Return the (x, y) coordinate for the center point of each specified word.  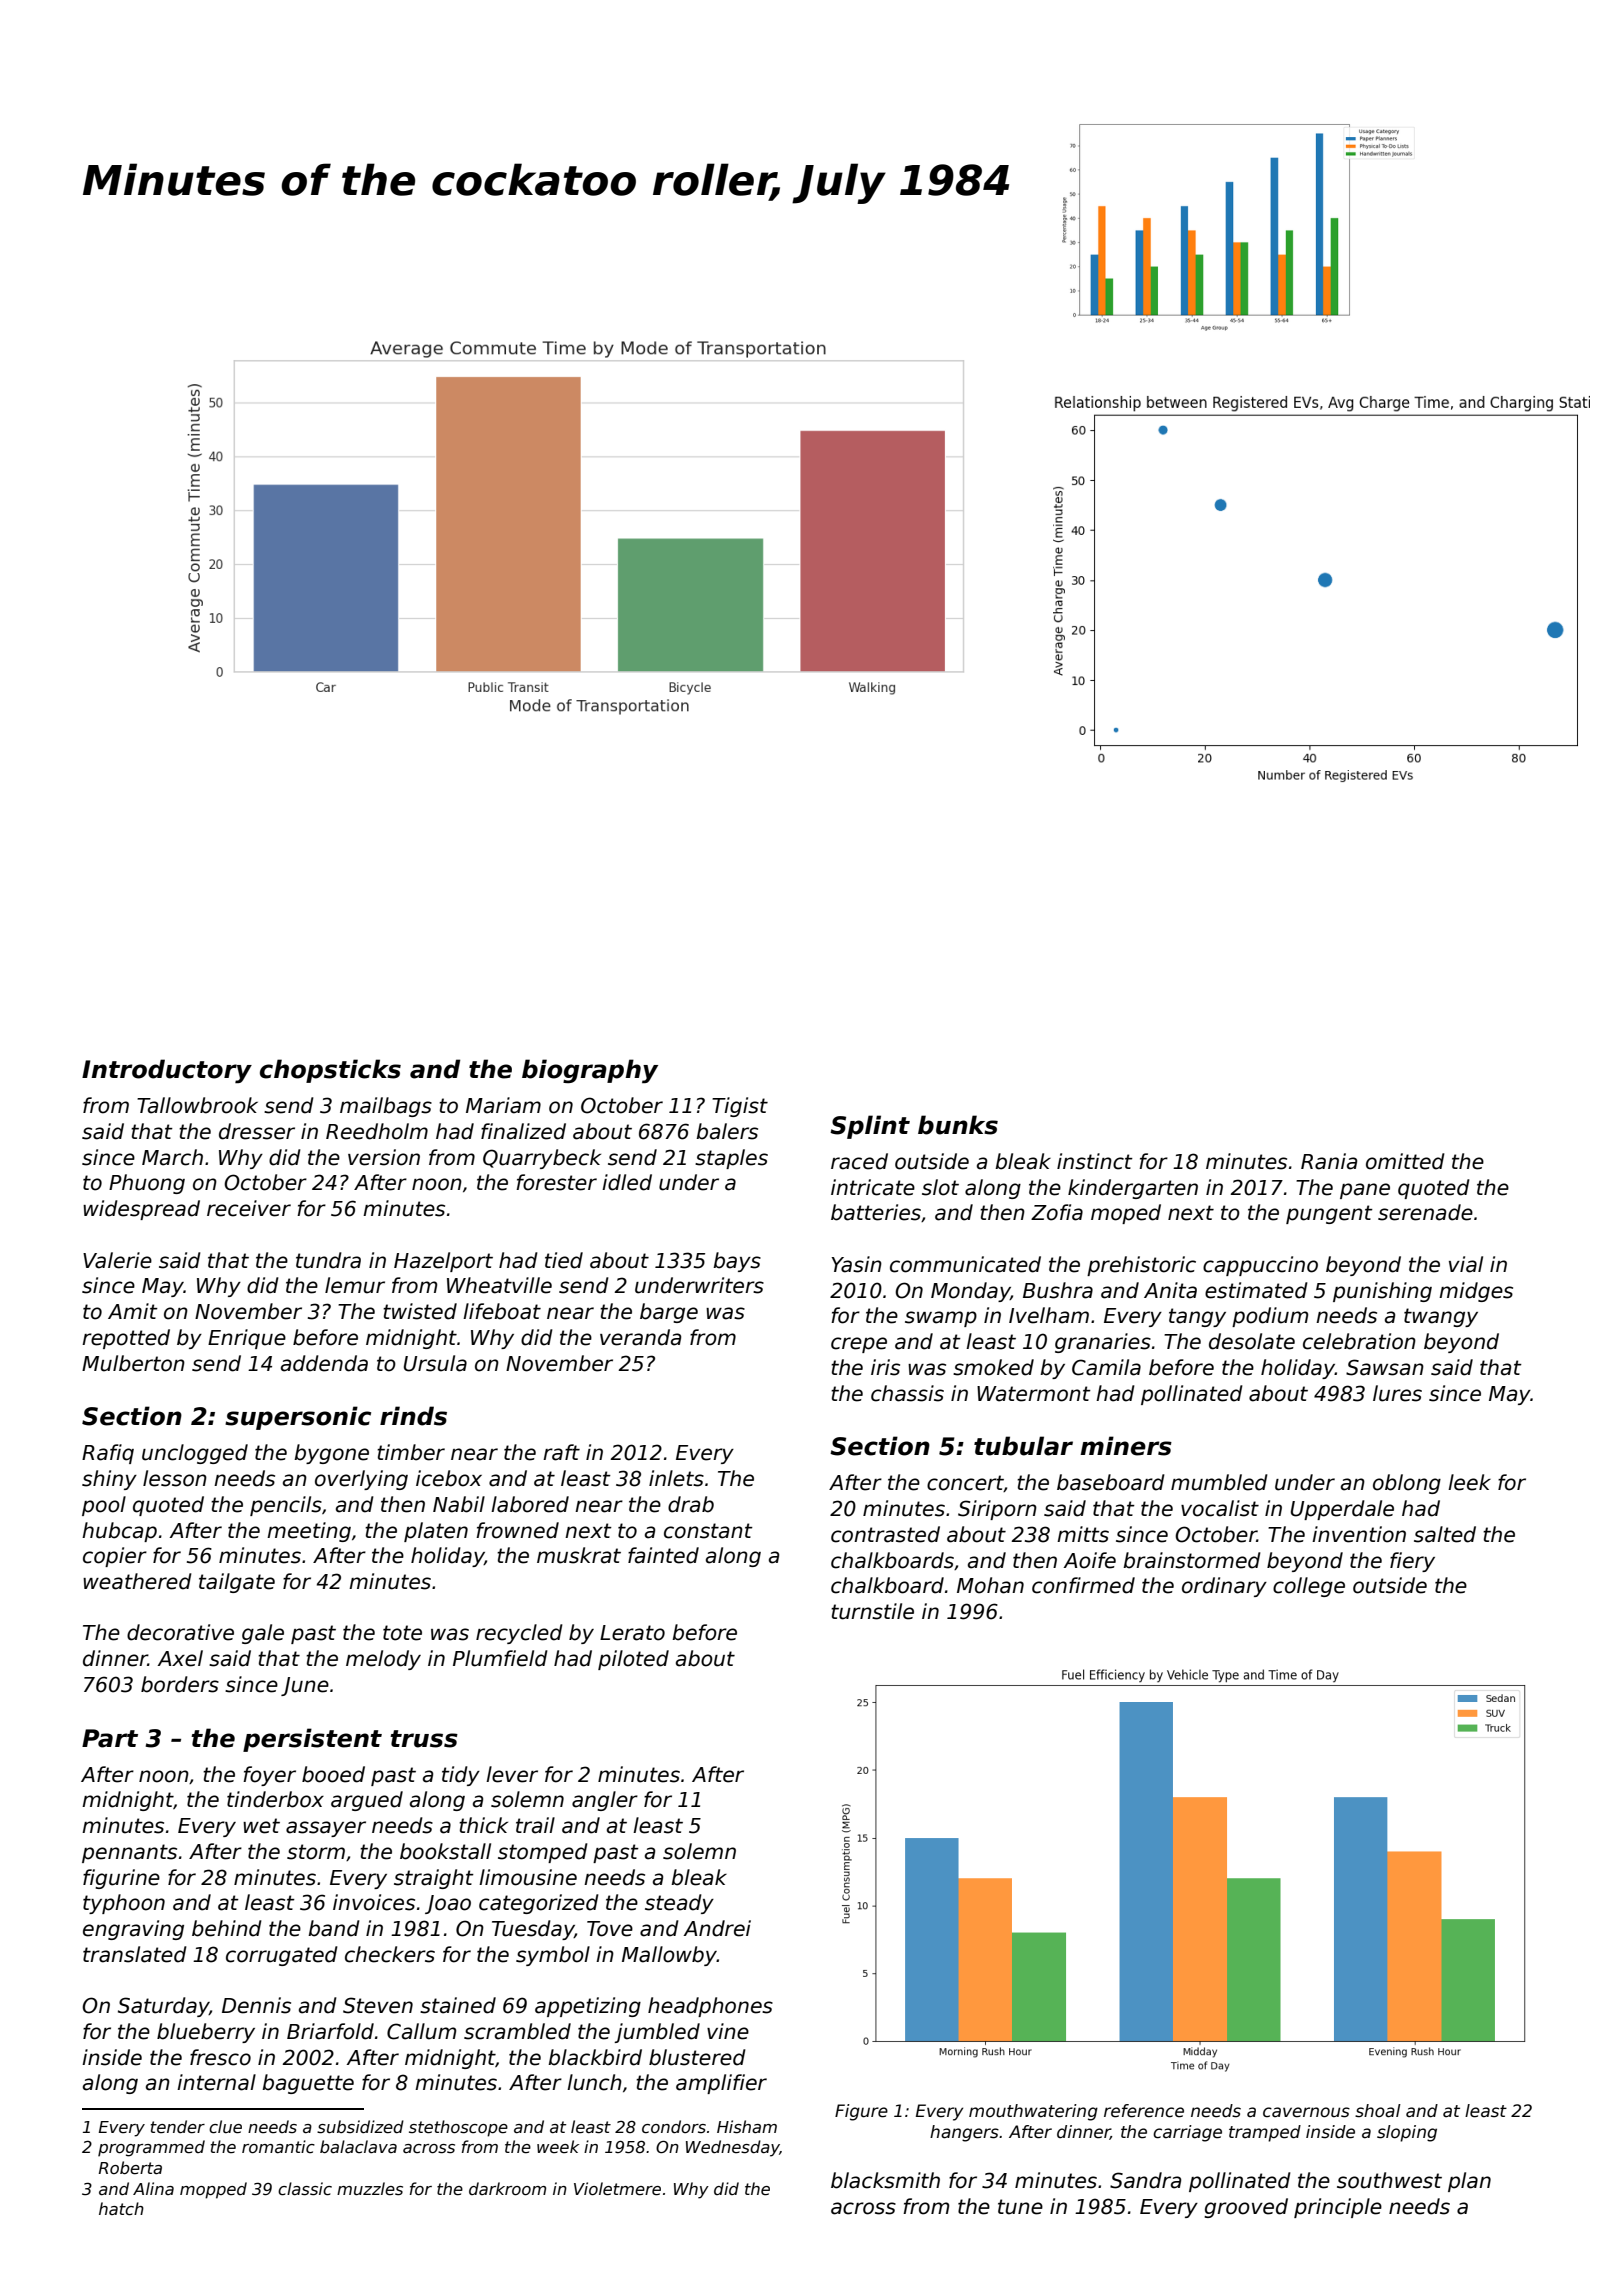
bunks (958, 1125)
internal (216, 2082)
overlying (361, 1480)
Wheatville (499, 1285)
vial (1466, 1264)
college (1309, 1587)
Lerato (632, 1633)
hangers (964, 2133)
